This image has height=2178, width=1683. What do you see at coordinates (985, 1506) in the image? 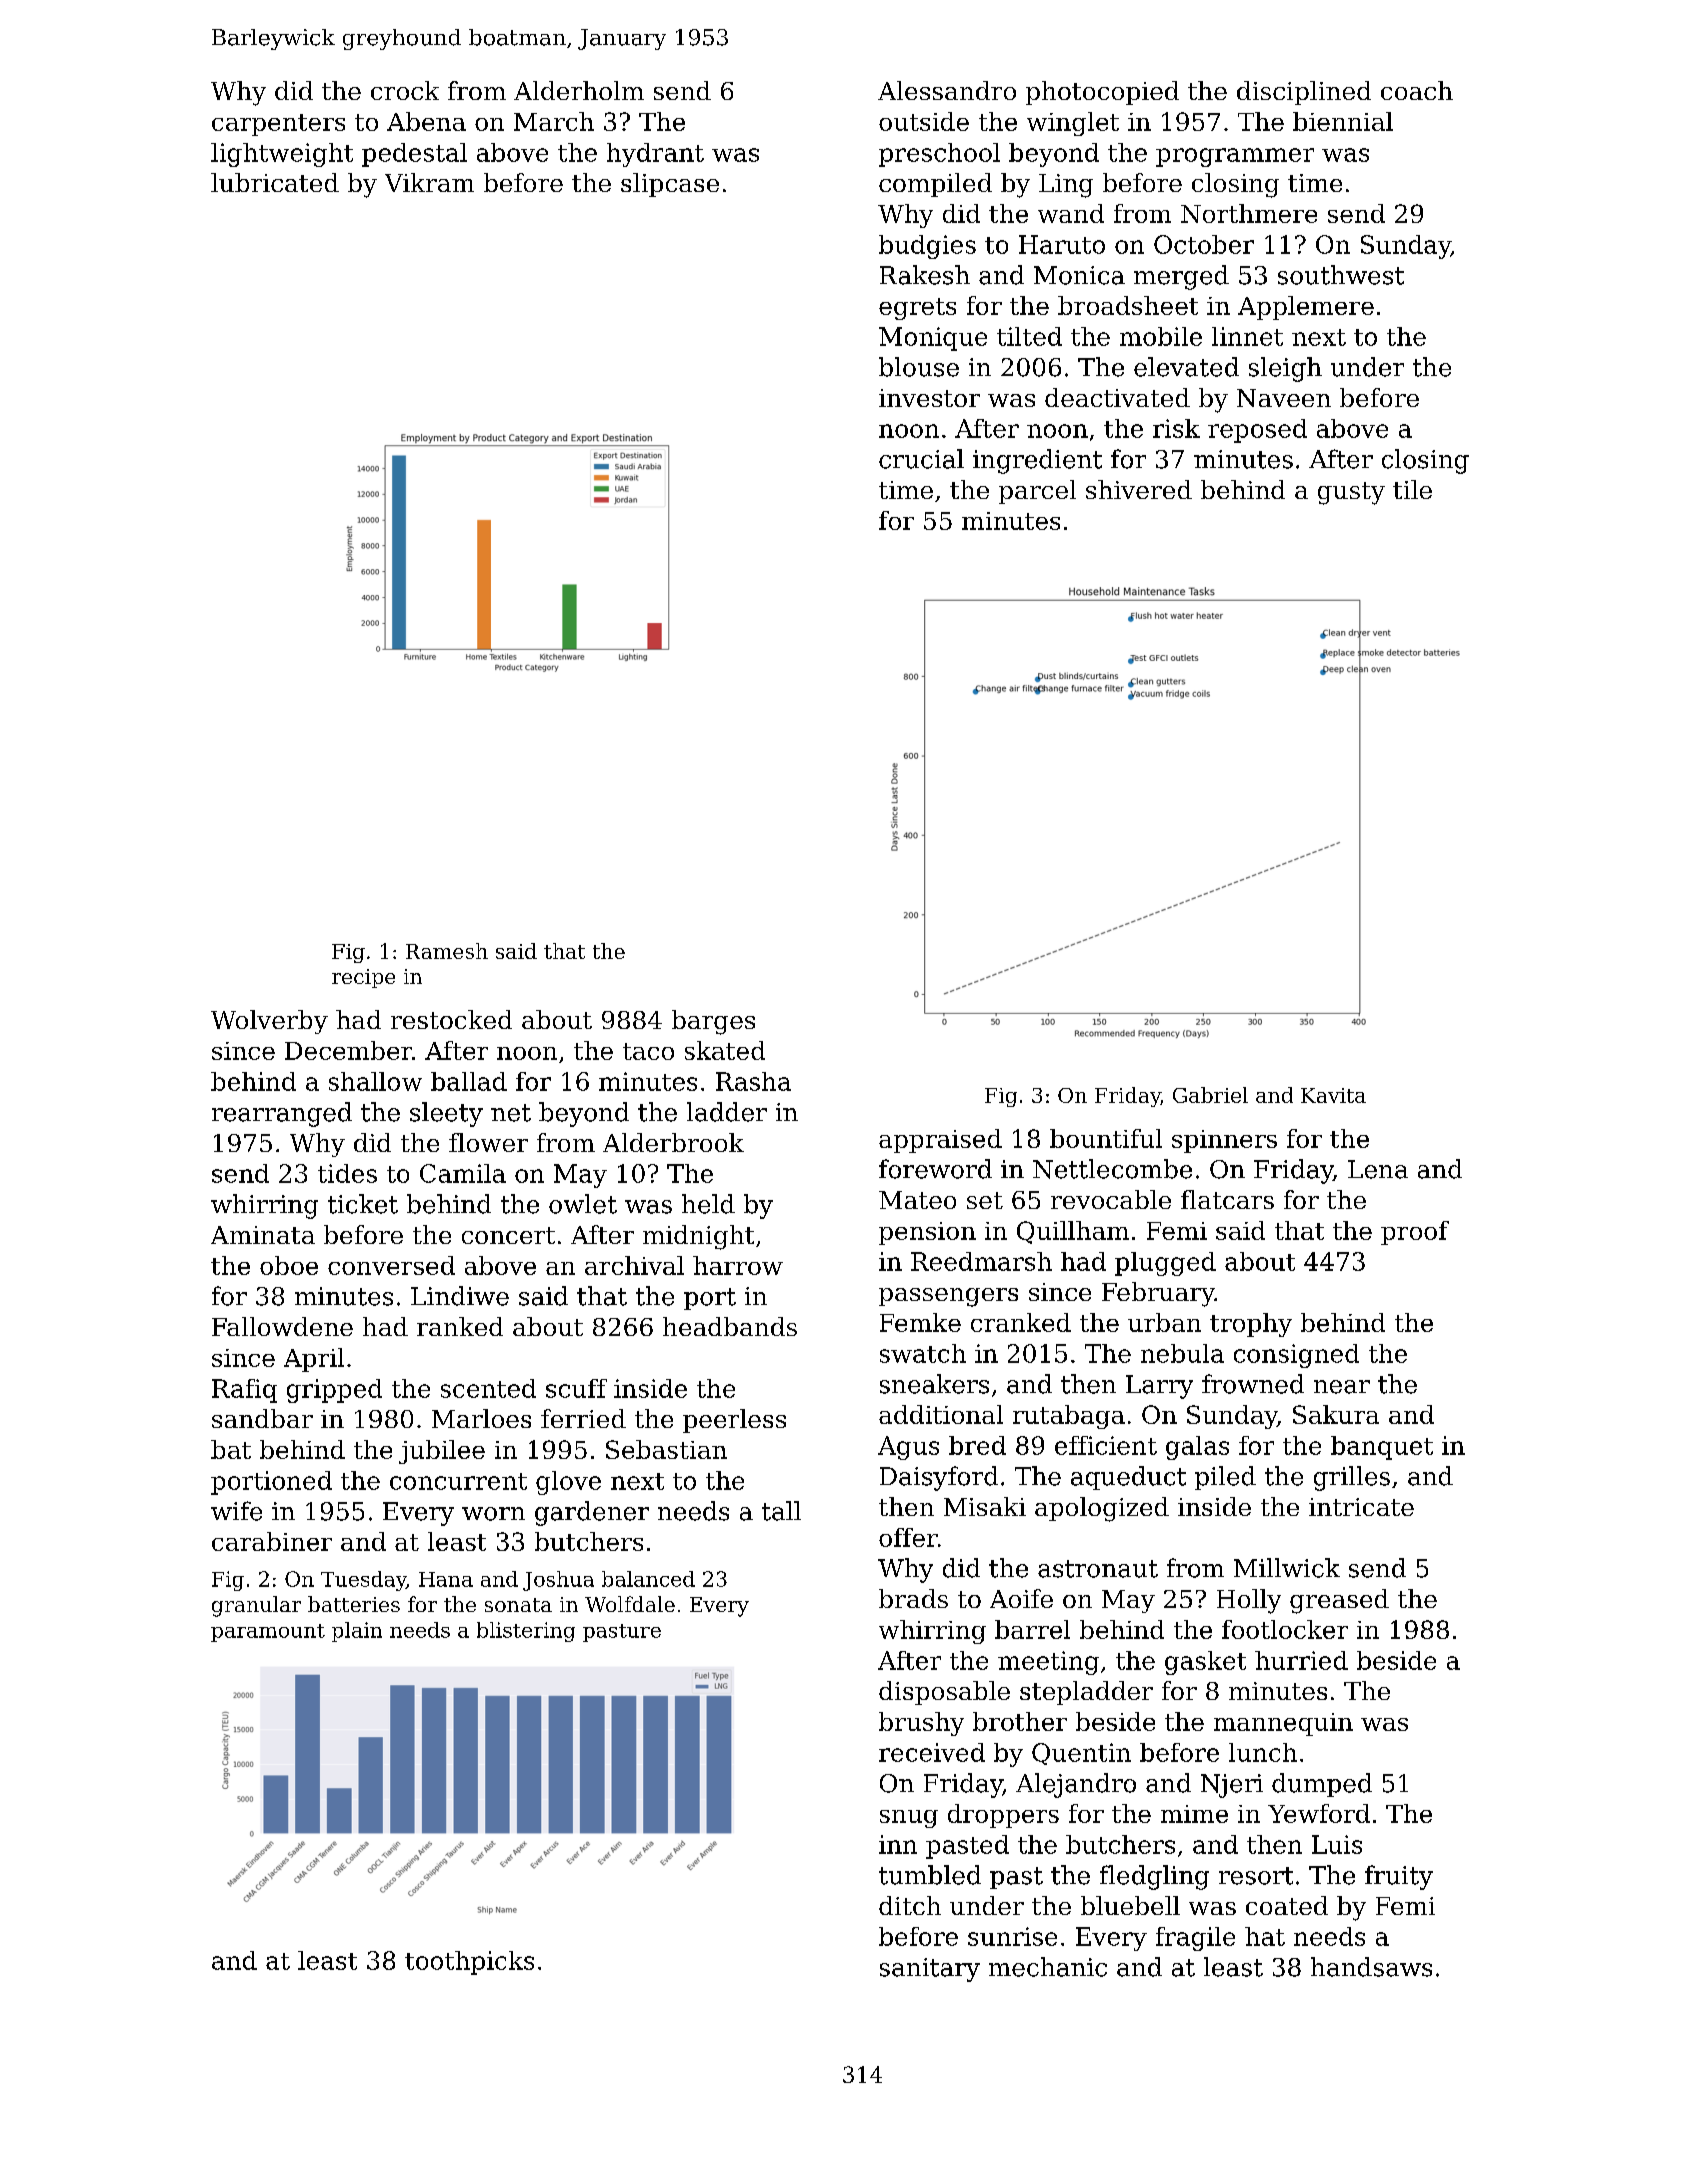
I see `Misaki` at bounding box center [985, 1506].
